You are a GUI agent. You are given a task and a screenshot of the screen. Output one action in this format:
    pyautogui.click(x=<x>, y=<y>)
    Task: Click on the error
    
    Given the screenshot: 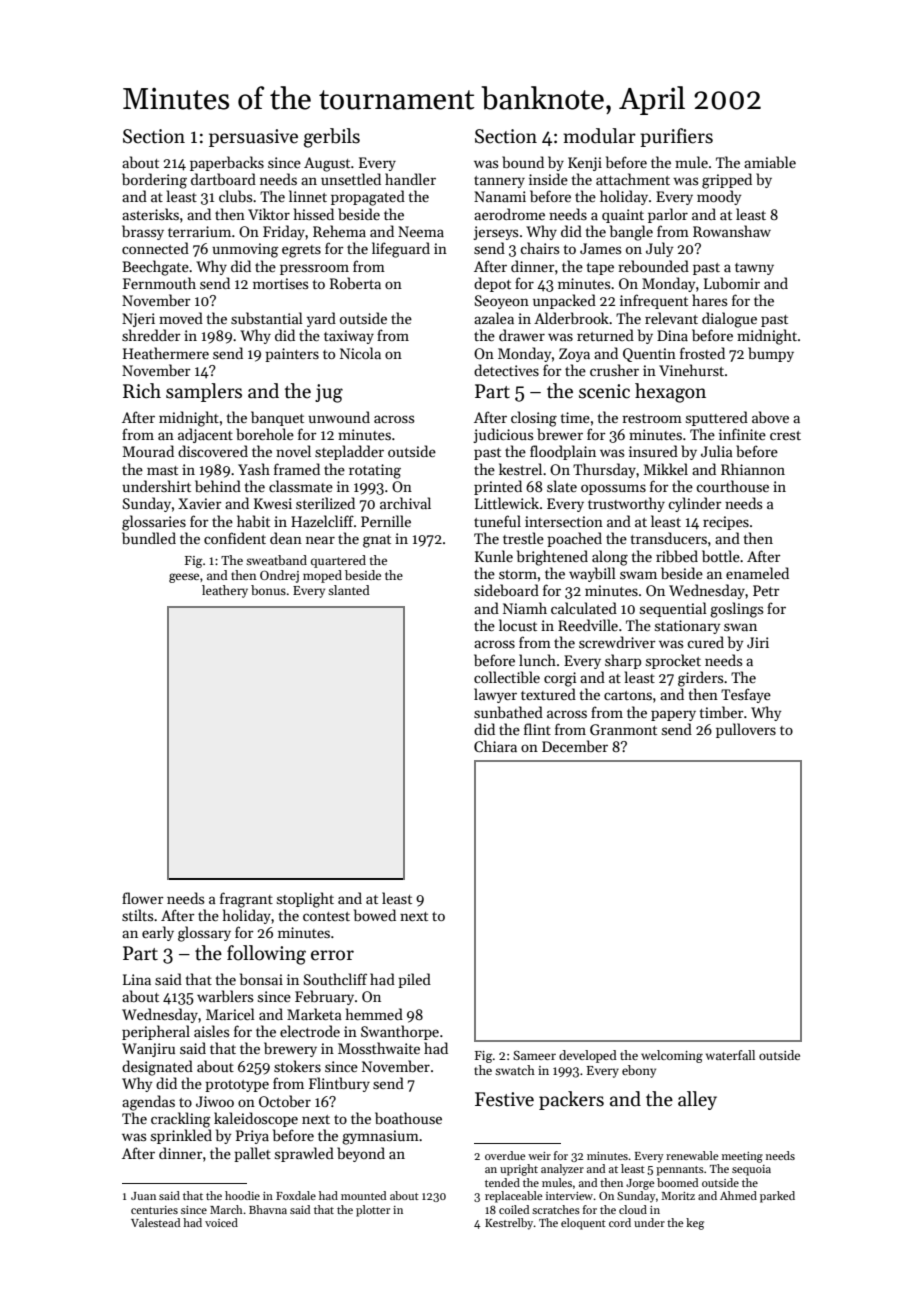 What is the action you would take?
    pyautogui.click(x=332, y=955)
